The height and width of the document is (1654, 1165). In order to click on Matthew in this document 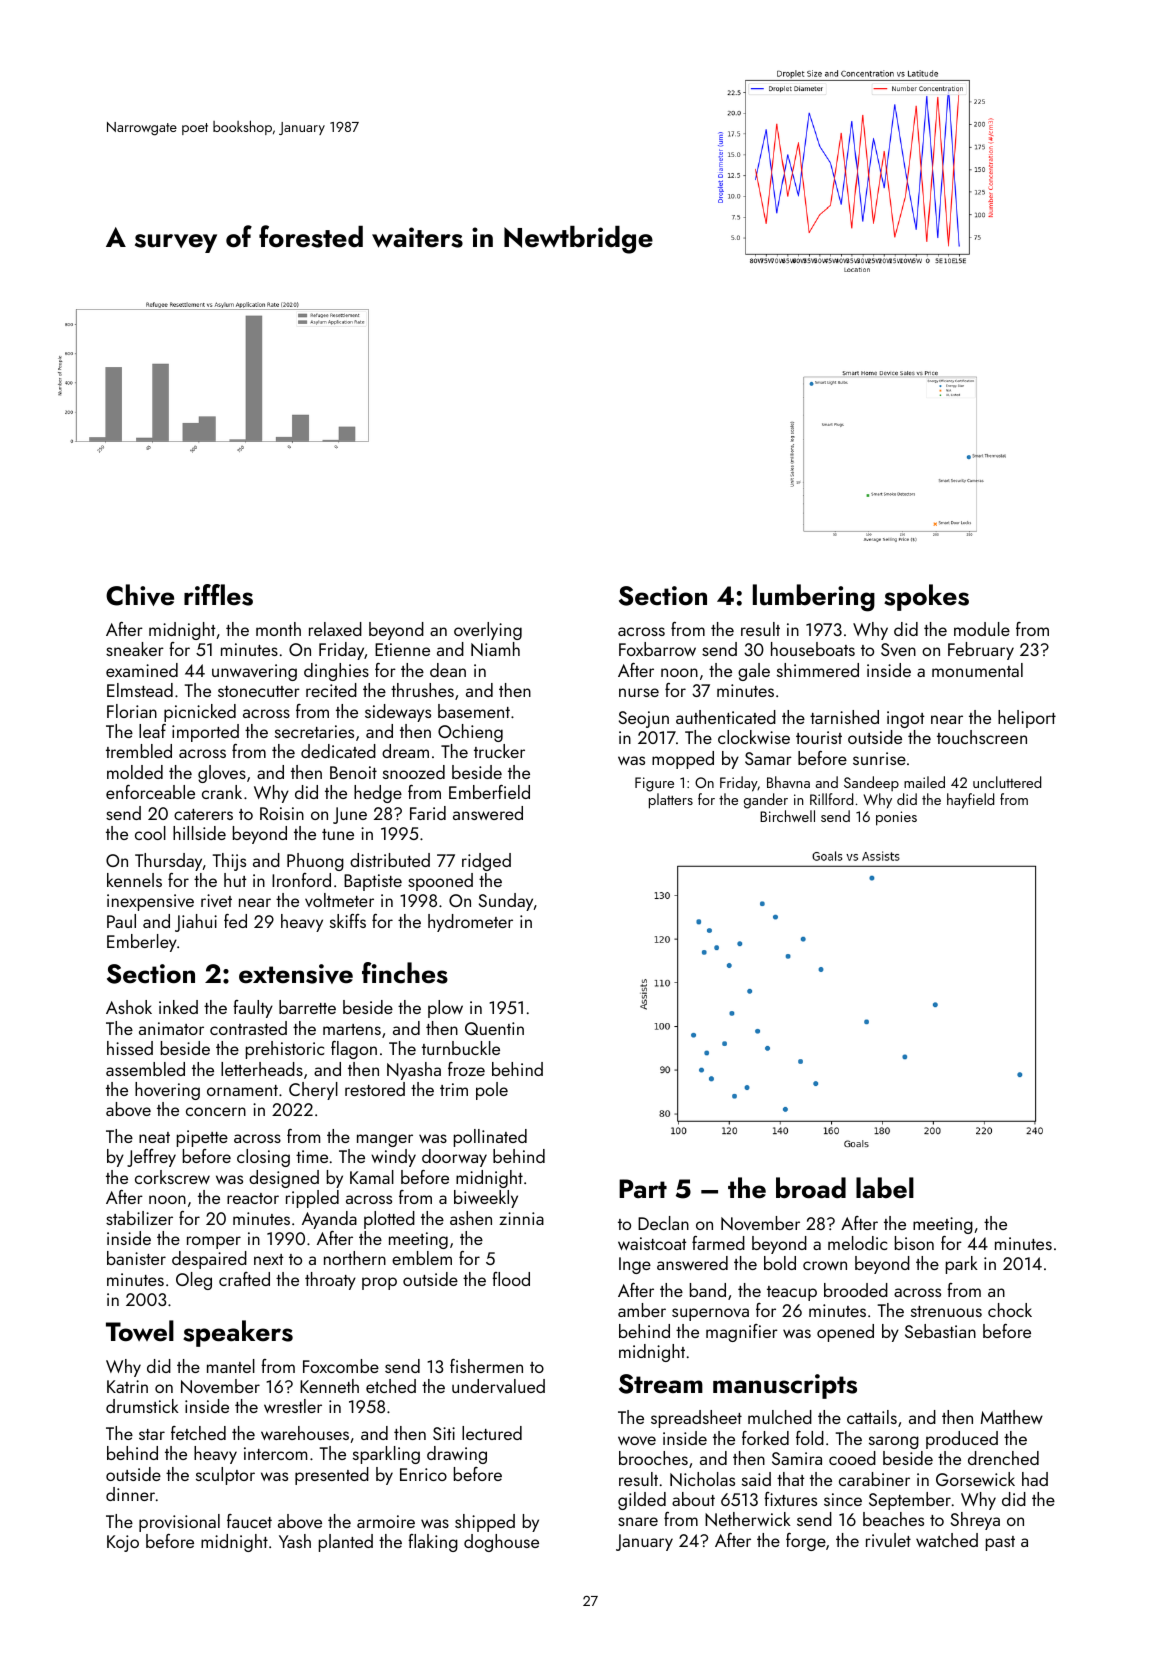, I will do `click(1012, 1417)`.
